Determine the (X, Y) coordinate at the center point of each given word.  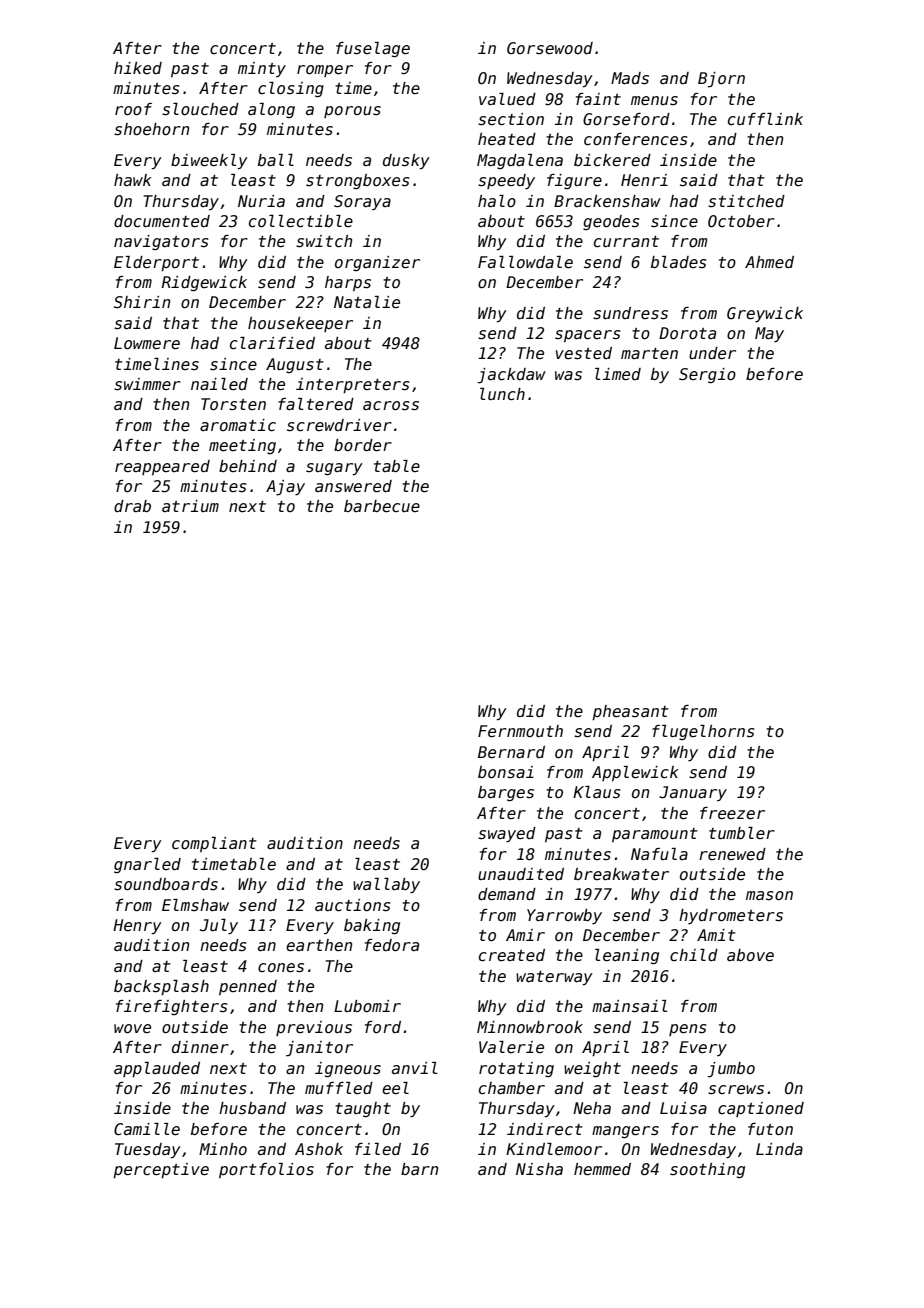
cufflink (765, 119)
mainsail (629, 1006)
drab (132, 506)
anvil (414, 1068)
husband (252, 1108)
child (694, 955)
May (769, 334)
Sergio (707, 375)
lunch (502, 394)
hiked (138, 68)
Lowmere (147, 343)
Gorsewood (550, 48)
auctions (353, 905)
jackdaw (511, 376)
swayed (507, 834)
